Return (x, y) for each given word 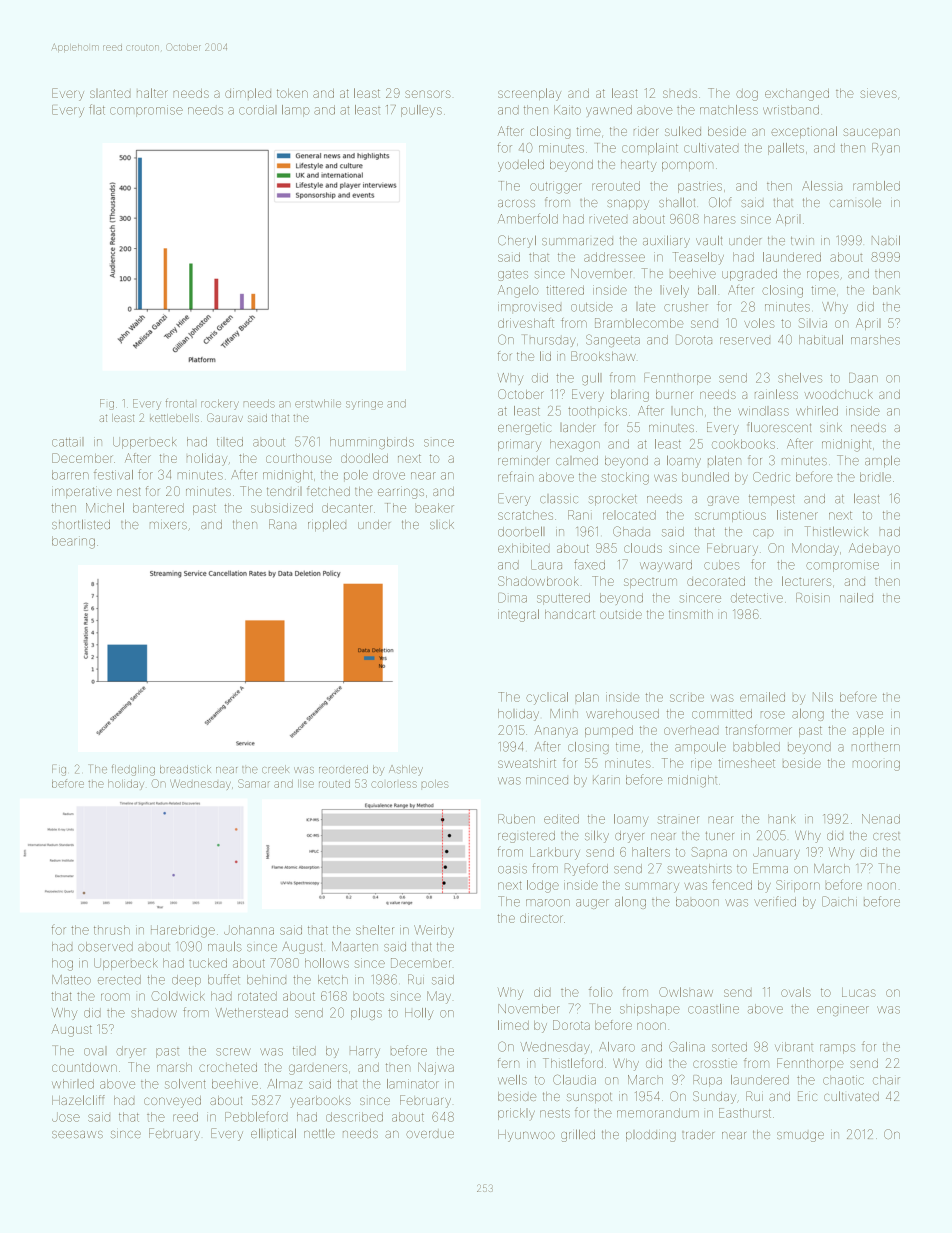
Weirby (434, 931)
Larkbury (555, 853)
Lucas (859, 992)
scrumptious (730, 516)
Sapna (709, 852)
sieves (879, 93)
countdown (84, 1067)
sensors (428, 94)
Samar (254, 783)
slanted (110, 93)
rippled (327, 525)
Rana (282, 524)
